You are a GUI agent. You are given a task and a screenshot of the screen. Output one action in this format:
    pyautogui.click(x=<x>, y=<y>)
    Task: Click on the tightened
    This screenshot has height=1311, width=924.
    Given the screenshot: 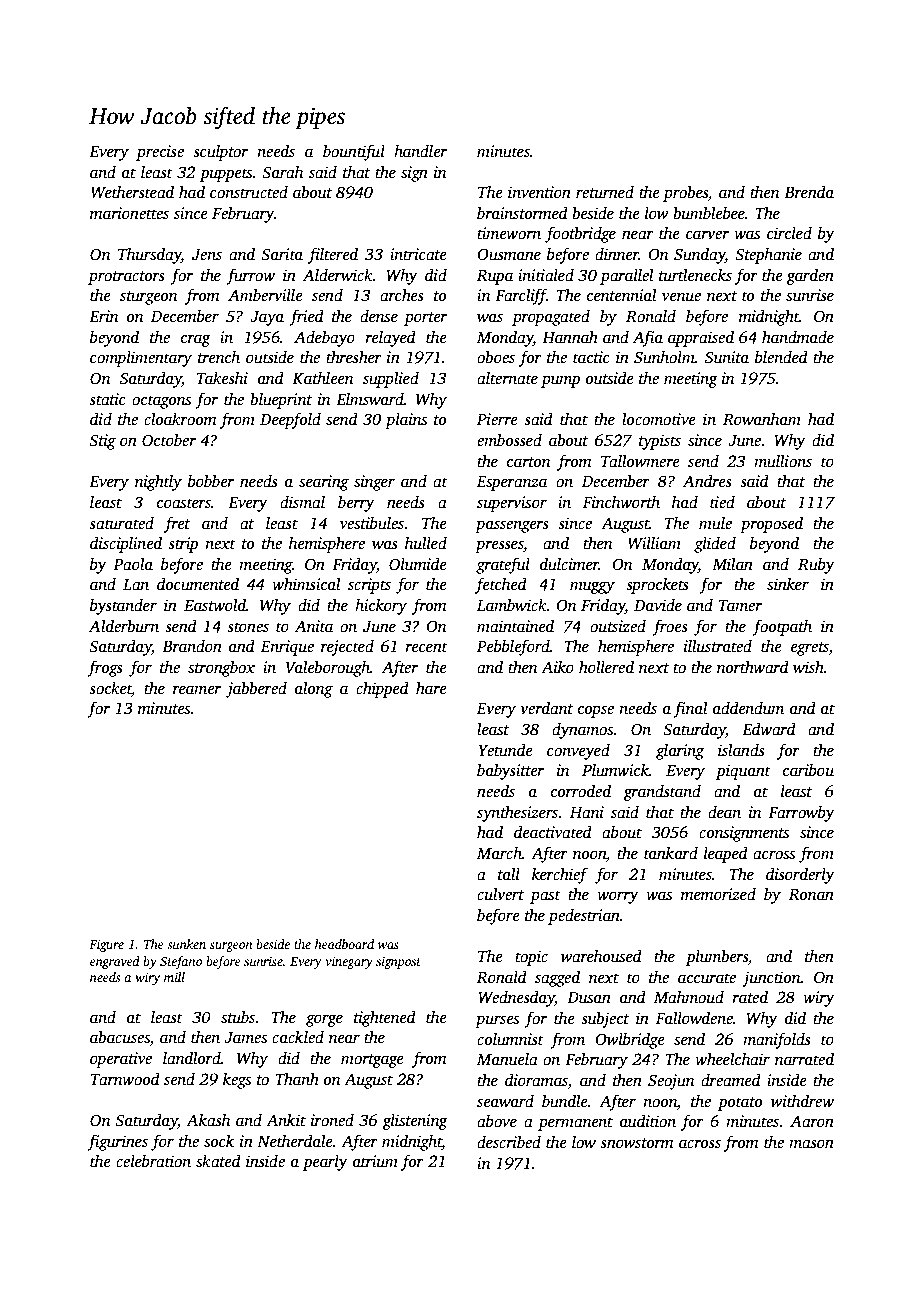 What is the action you would take?
    pyautogui.click(x=385, y=1019)
